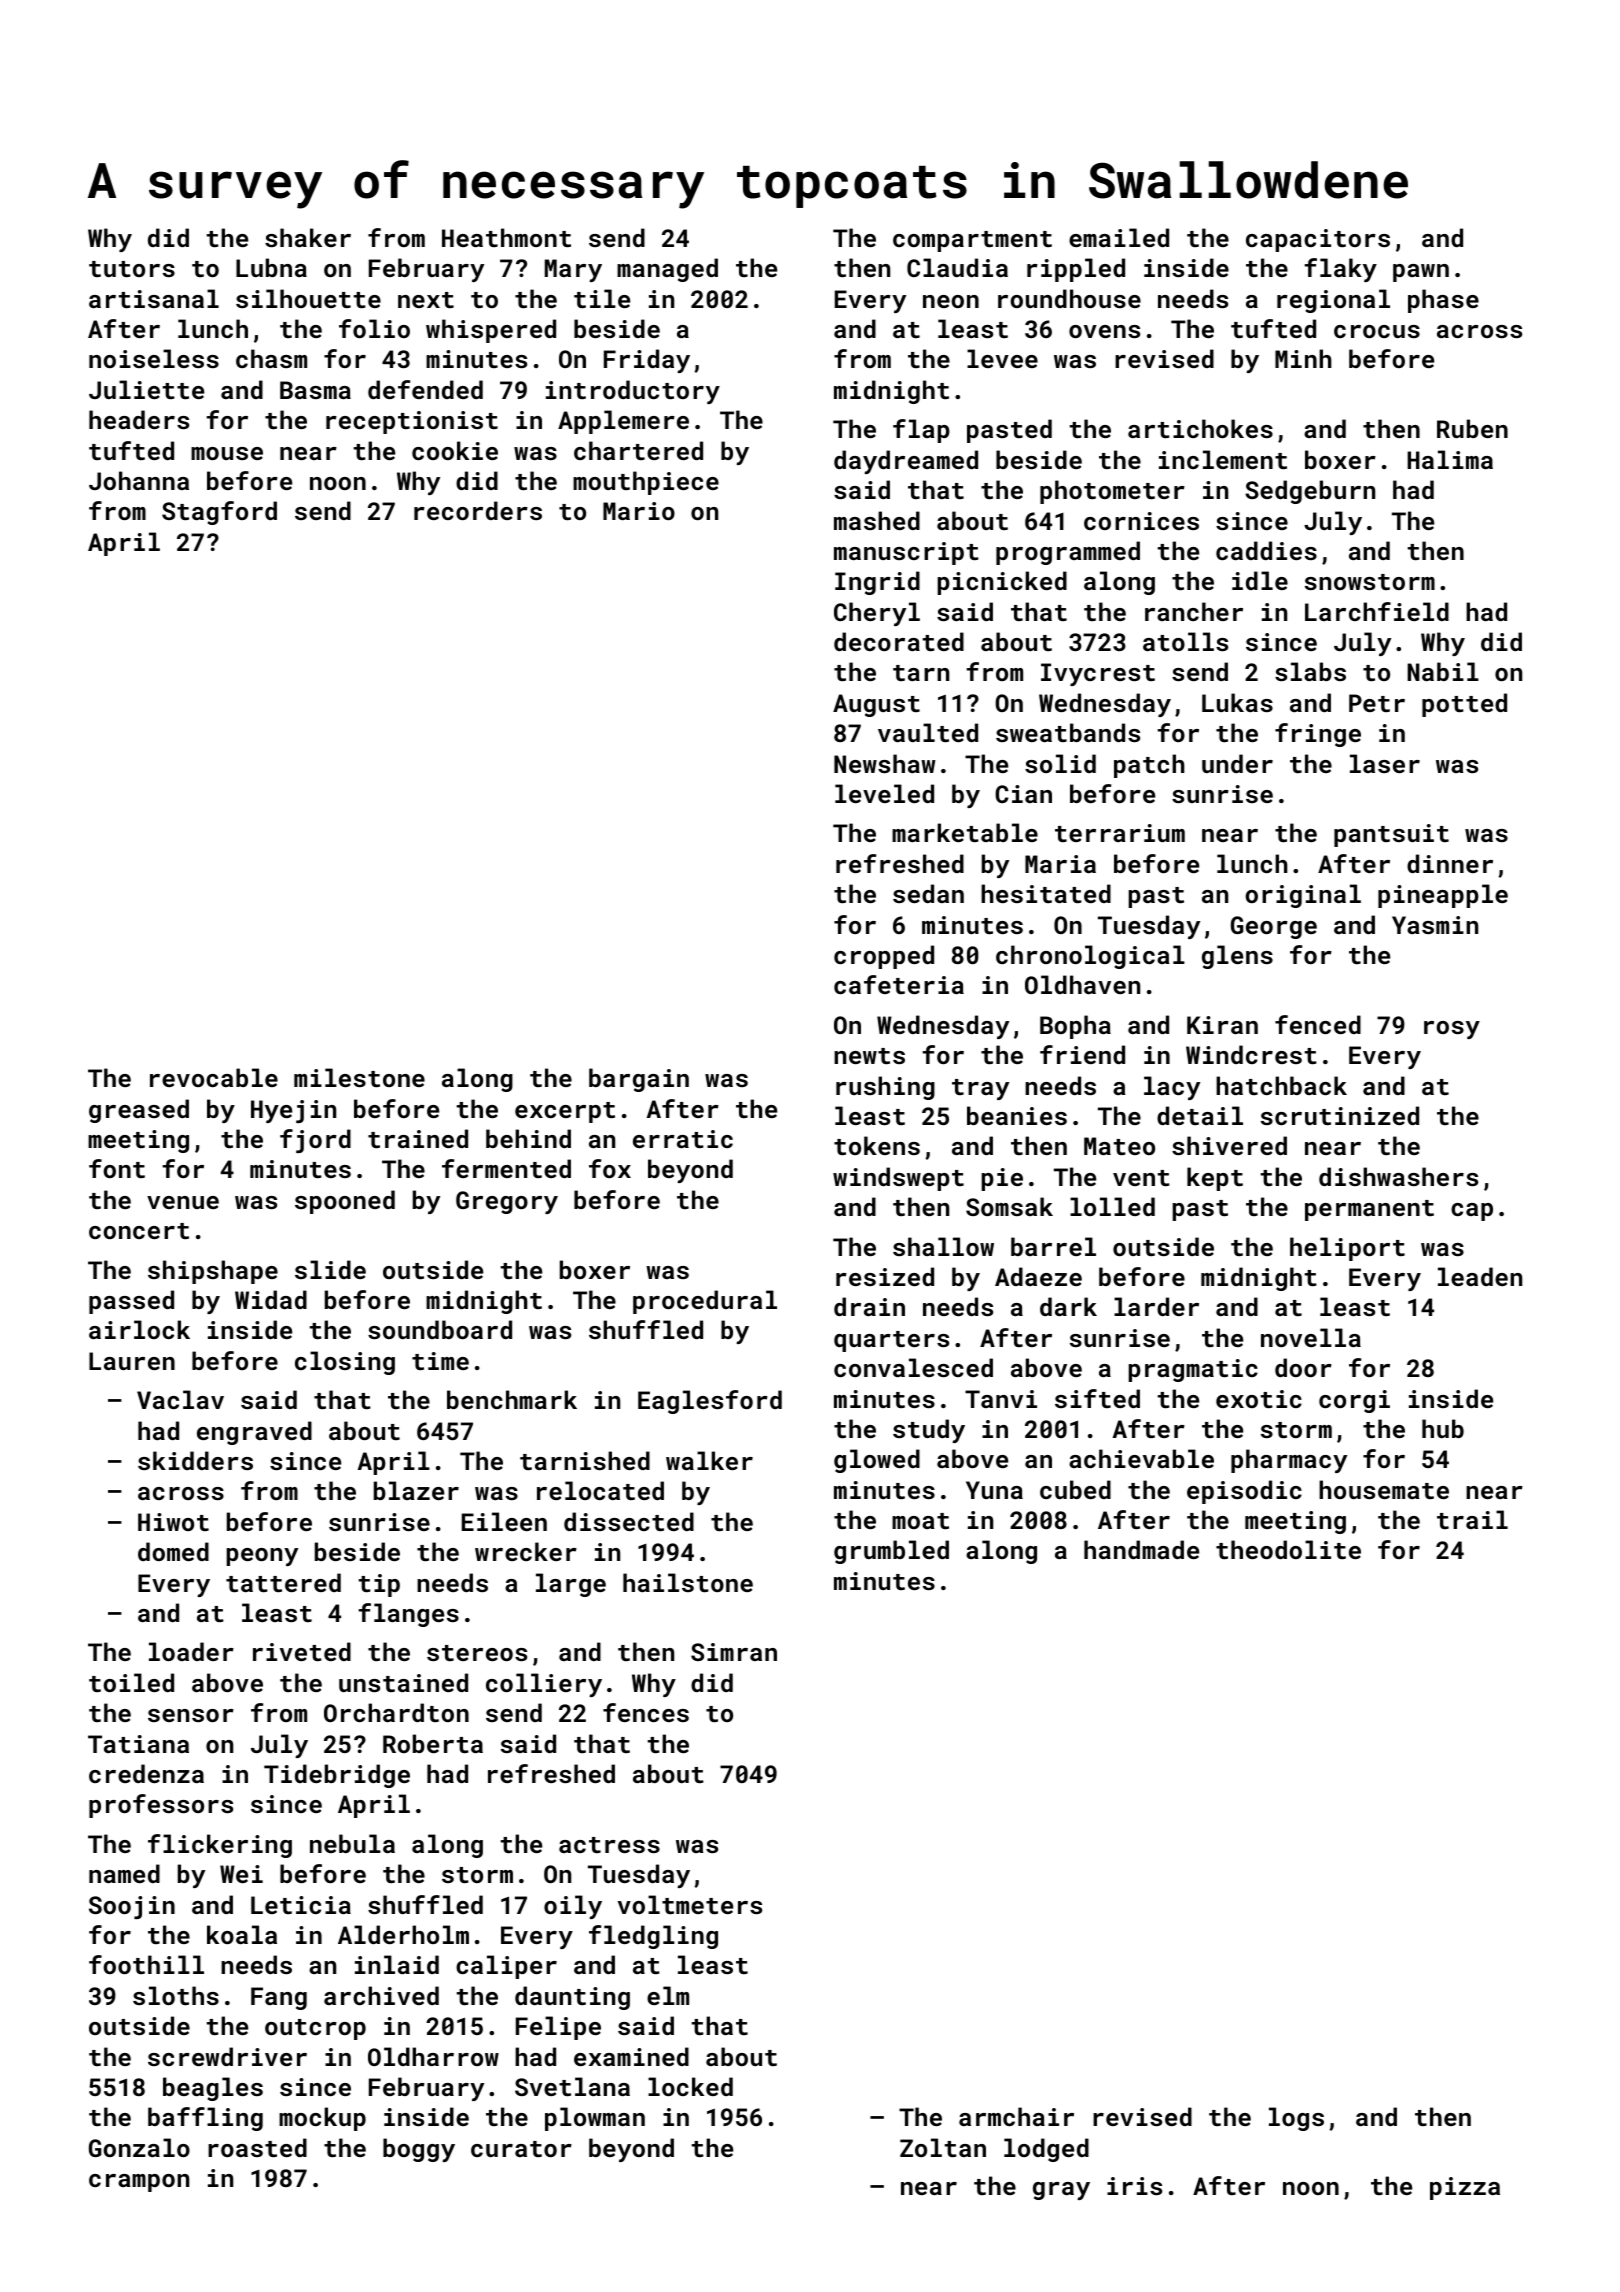 This document has width=1620, height=2292. What do you see at coordinates (667, 270) in the document?
I see `managed` at bounding box center [667, 270].
